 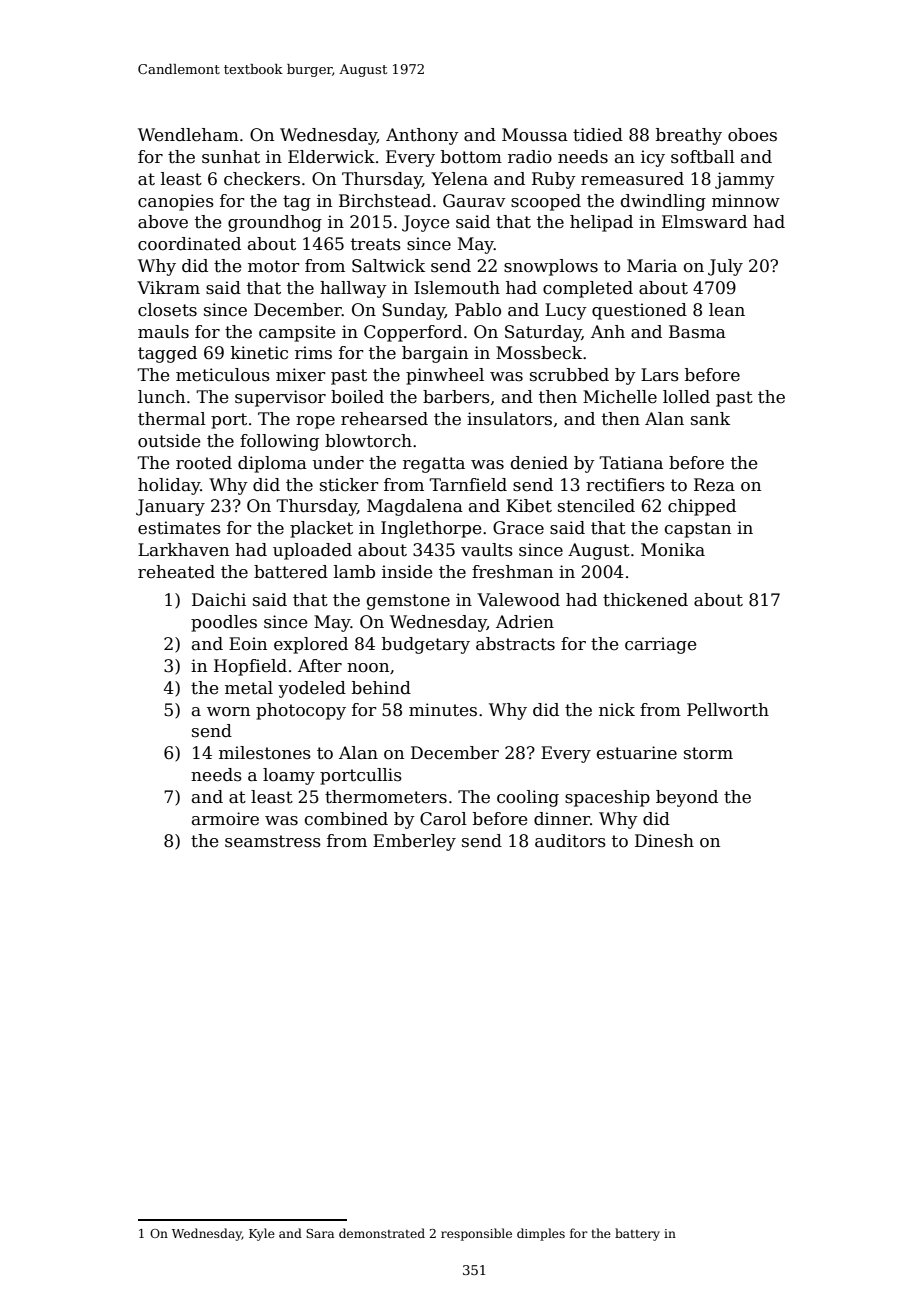 What do you see at coordinates (645, 600) in the screenshot?
I see `thickened` at bounding box center [645, 600].
